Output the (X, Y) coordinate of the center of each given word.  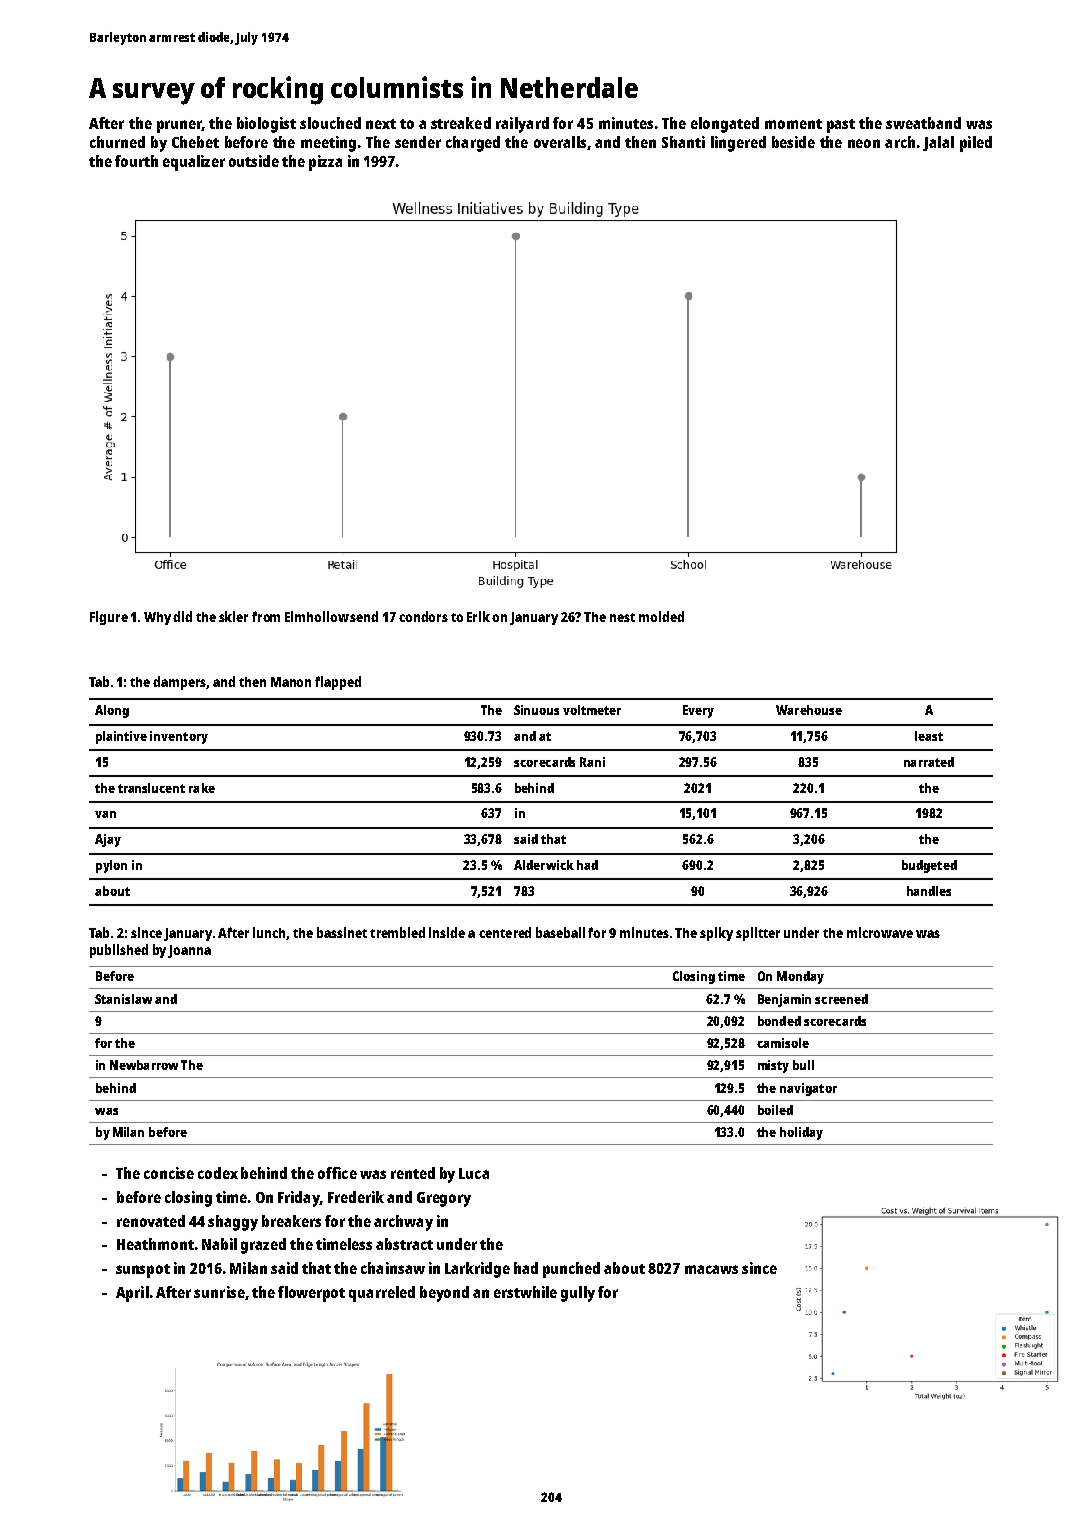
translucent (151, 788)
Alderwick (544, 865)
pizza (325, 163)
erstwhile (525, 1292)
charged (473, 144)
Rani (592, 762)
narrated (929, 762)
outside (254, 161)
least (929, 736)
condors (423, 616)
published (119, 951)
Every (698, 711)
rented (413, 1173)
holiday (801, 1133)
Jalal (938, 143)
